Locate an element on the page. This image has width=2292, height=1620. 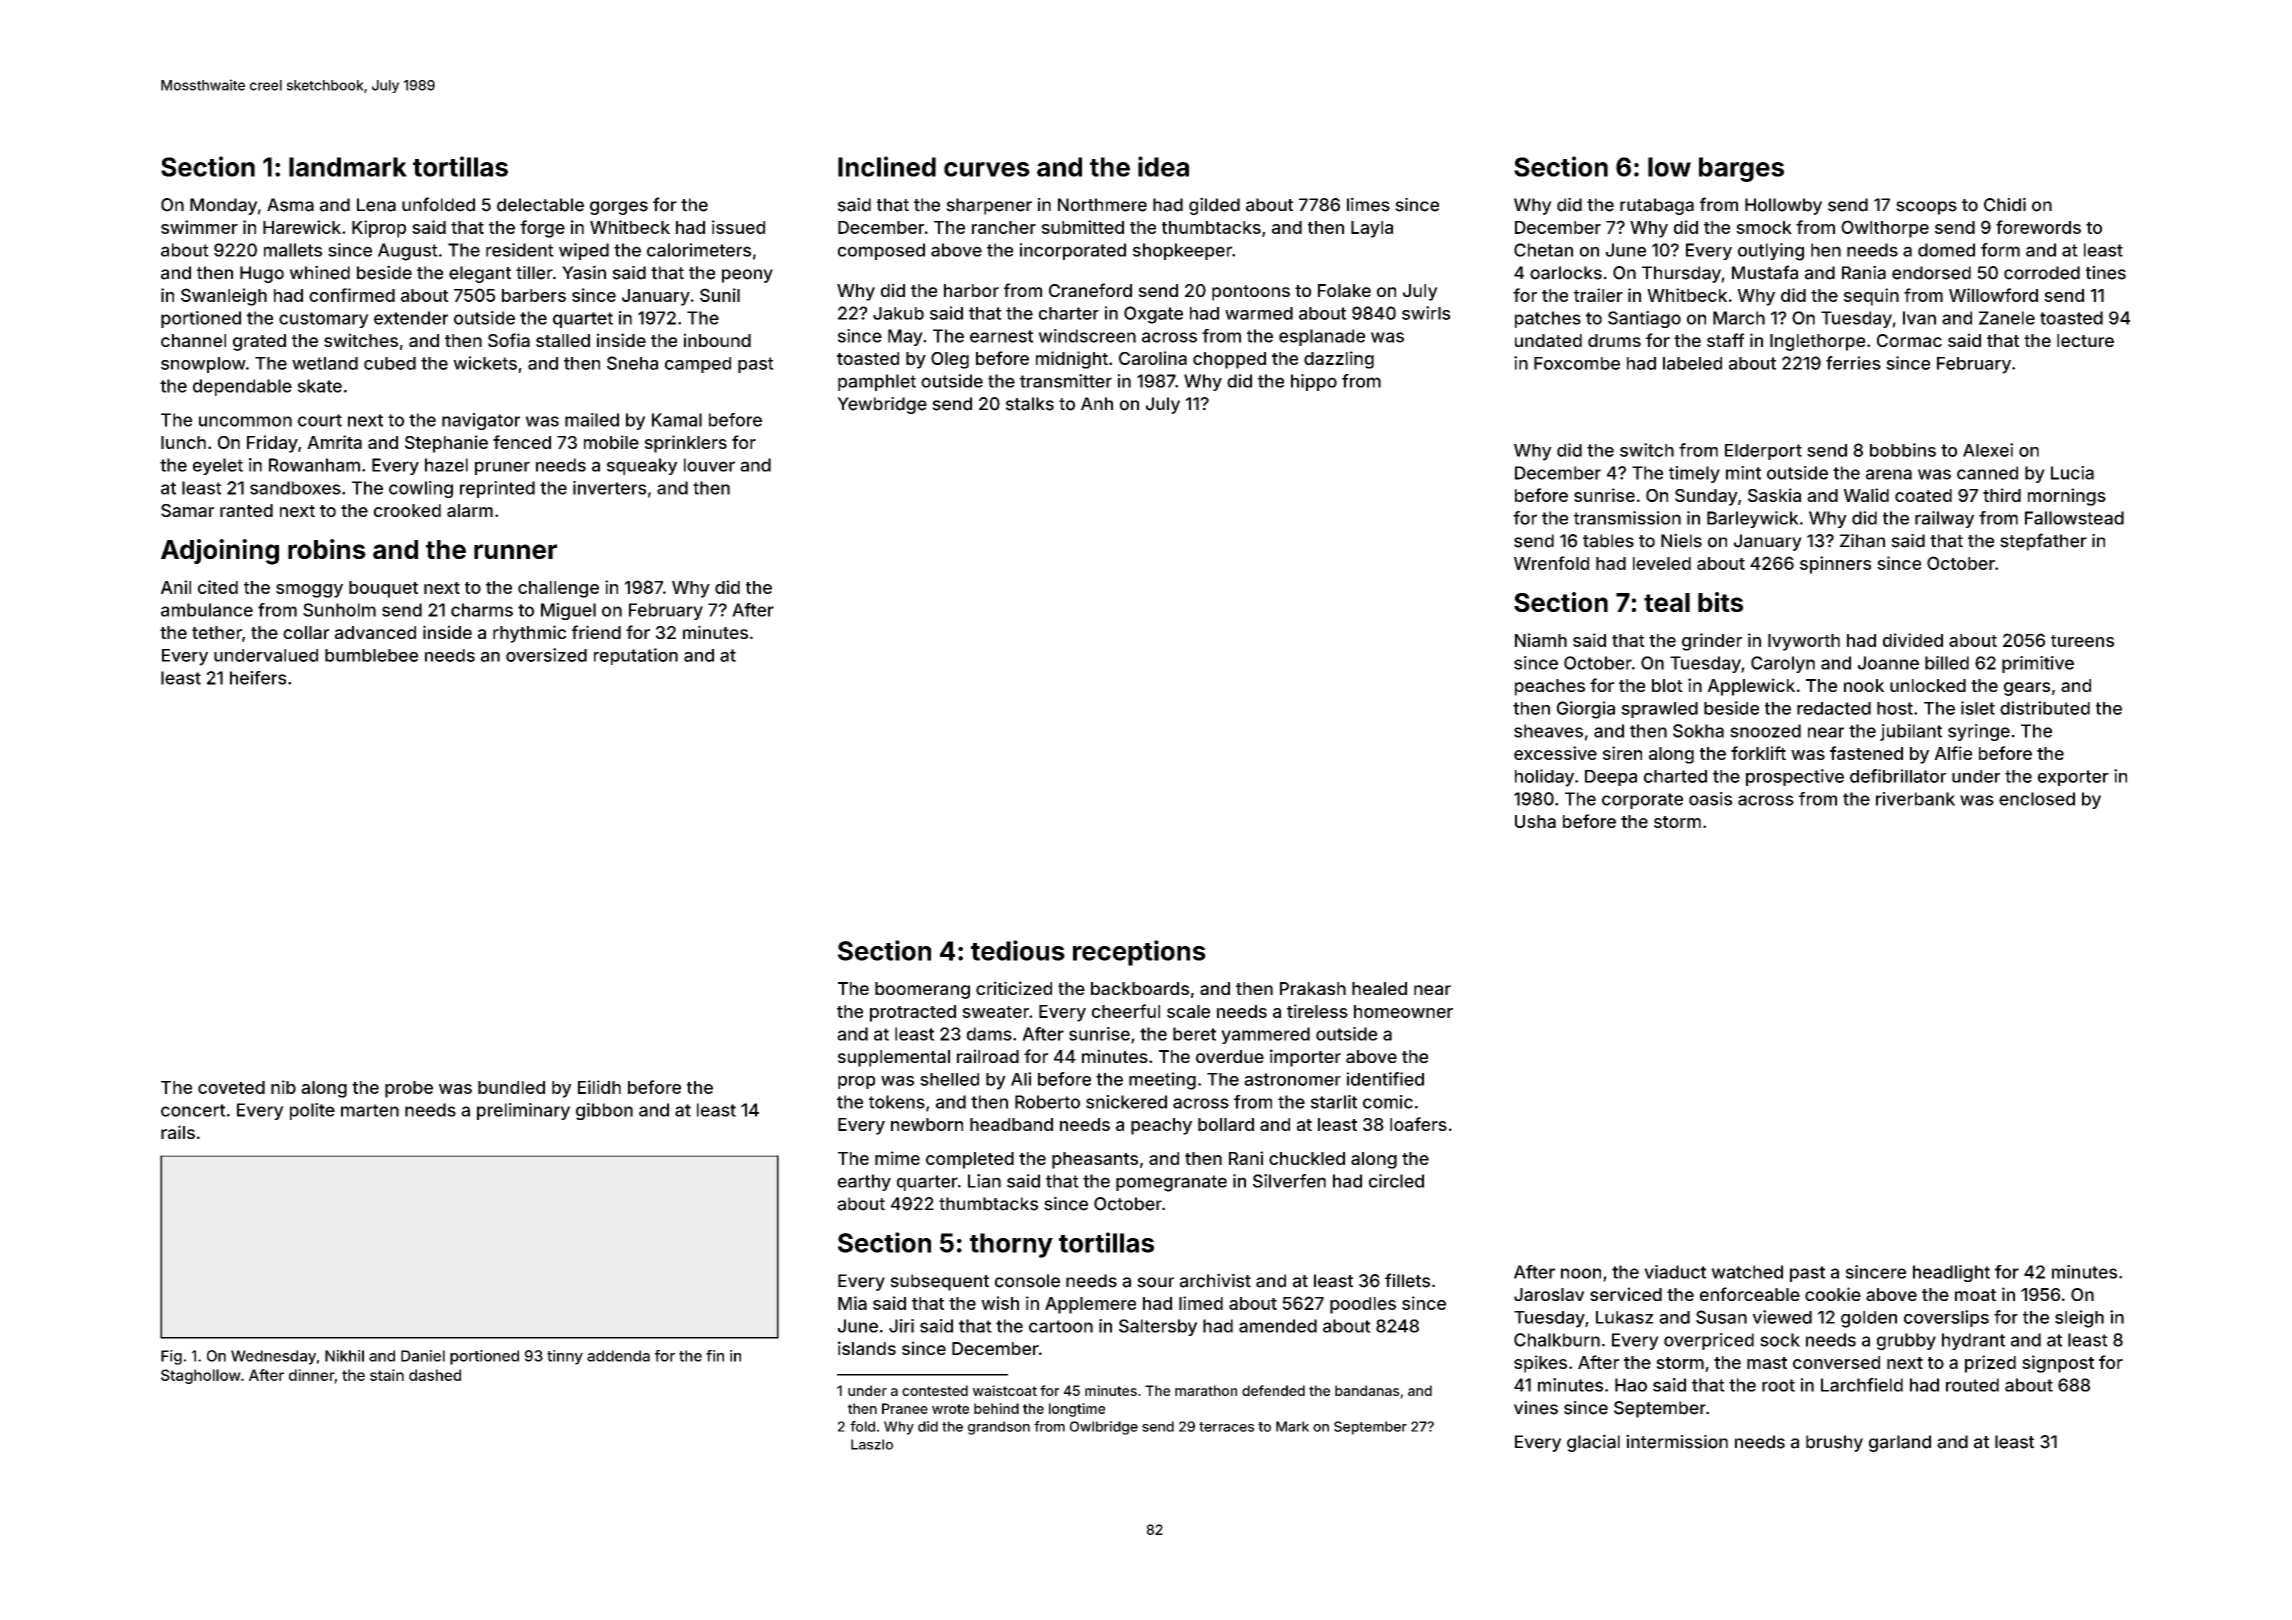
charms is located at coordinates (482, 610).
